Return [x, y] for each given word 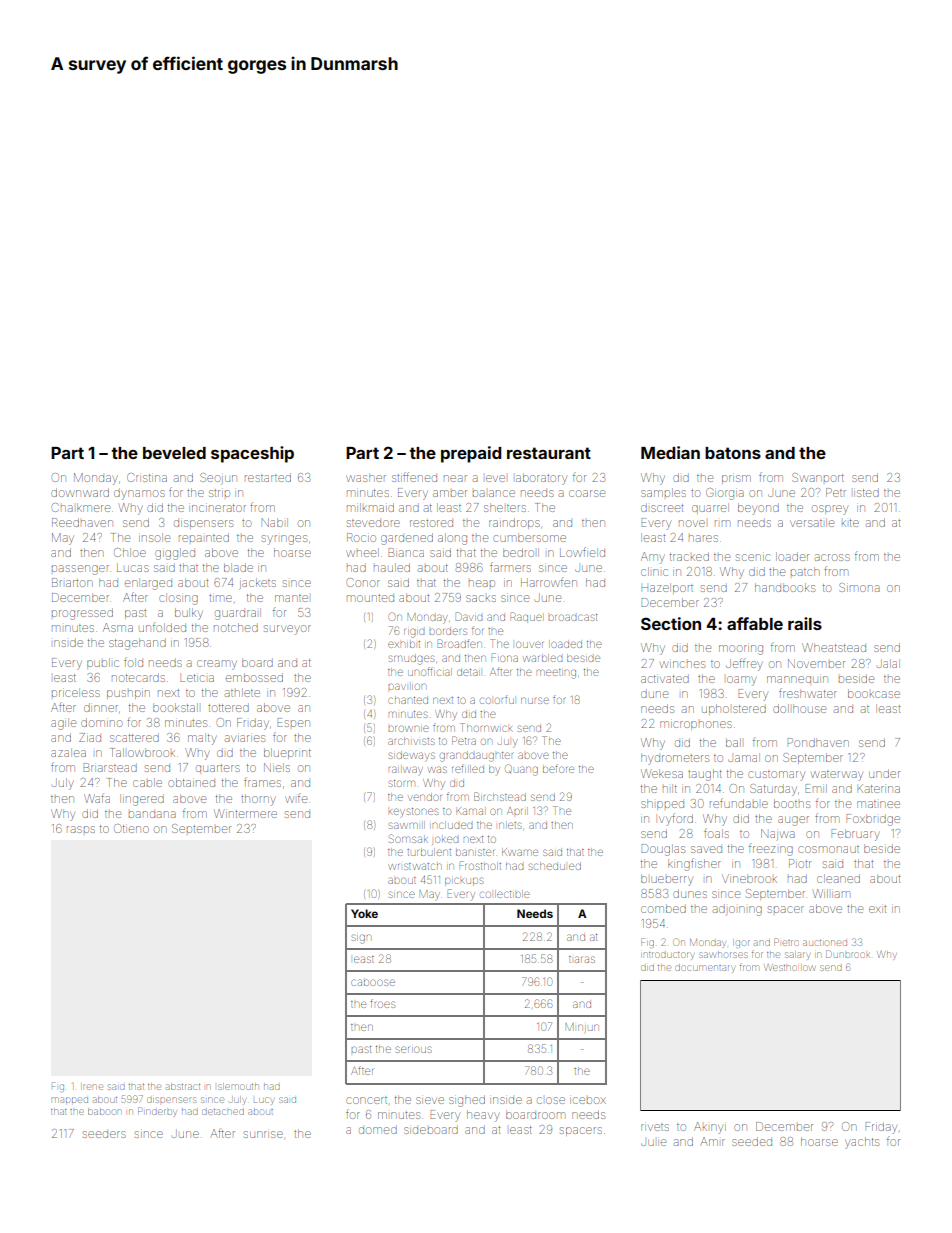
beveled [174, 453]
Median [670, 452]
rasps [81, 829]
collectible [505, 894]
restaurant [549, 453]
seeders [104, 1134]
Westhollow [790, 967]
